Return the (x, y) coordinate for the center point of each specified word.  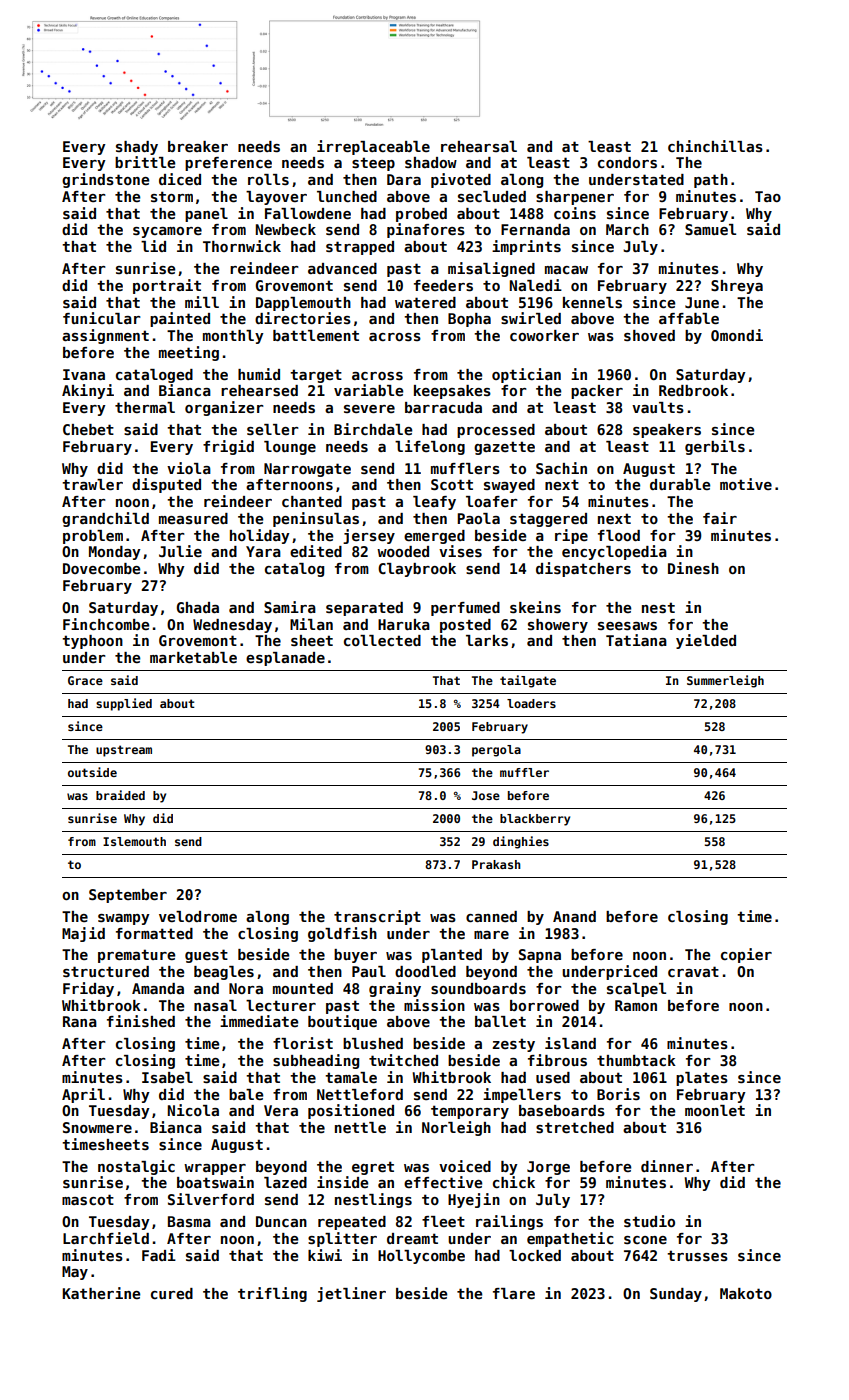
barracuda (443, 407)
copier (746, 955)
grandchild (105, 519)
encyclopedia (614, 552)
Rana (80, 1021)
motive (746, 484)
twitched (403, 1060)
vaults (658, 407)
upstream (124, 751)
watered (425, 302)
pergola (496, 751)
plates (702, 1079)
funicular (102, 318)
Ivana (84, 374)
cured (172, 1293)
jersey (369, 536)
